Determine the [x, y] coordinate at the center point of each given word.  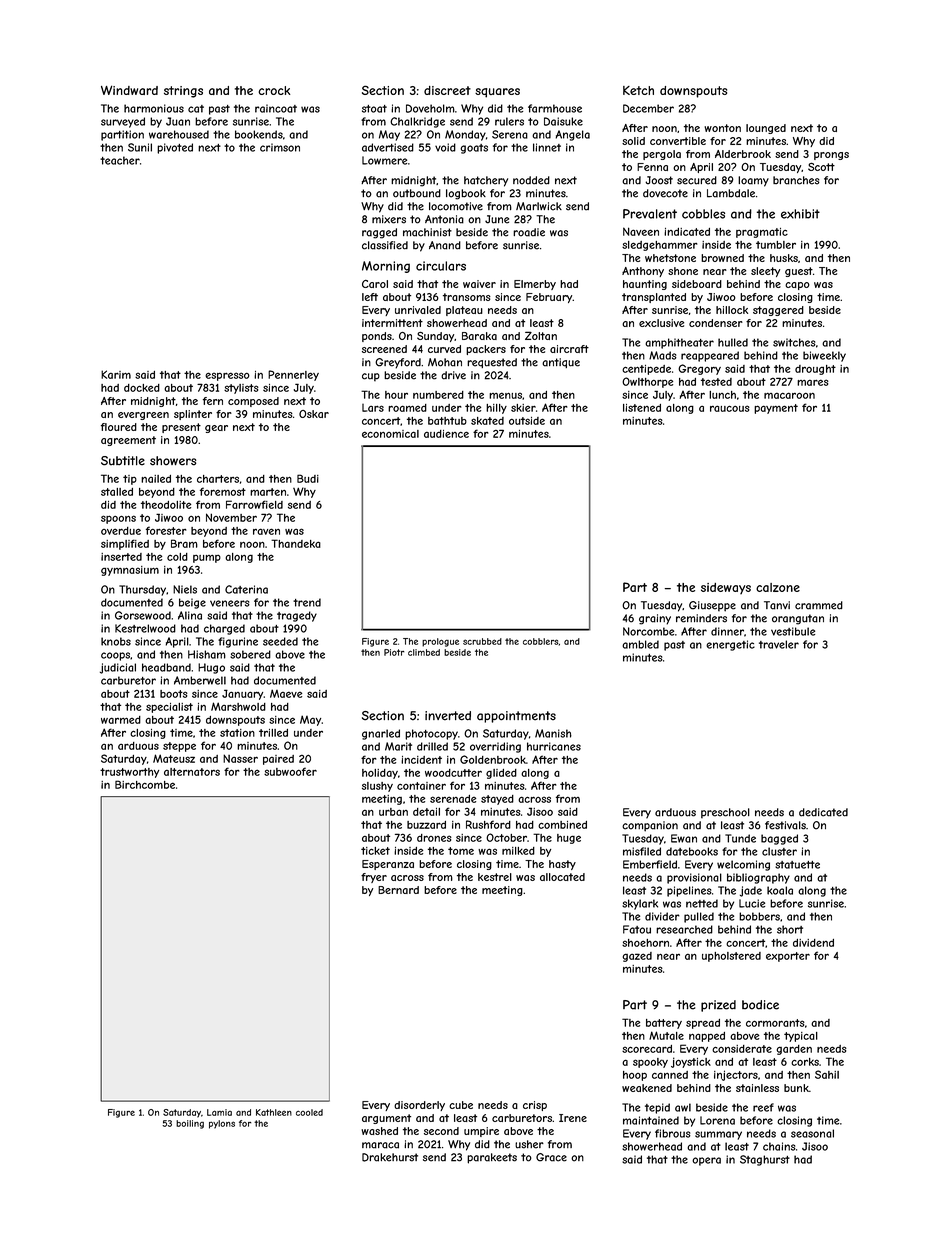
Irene [573, 1118]
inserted [121, 557]
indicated [687, 232]
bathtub [447, 421]
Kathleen [274, 1112]
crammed [819, 605]
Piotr [394, 652]
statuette [797, 865]
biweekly [824, 356]
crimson [280, 147]
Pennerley [293, 375]
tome [461, 851]
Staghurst [765, 1160]
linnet [547, 147]
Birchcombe [145, 784]
